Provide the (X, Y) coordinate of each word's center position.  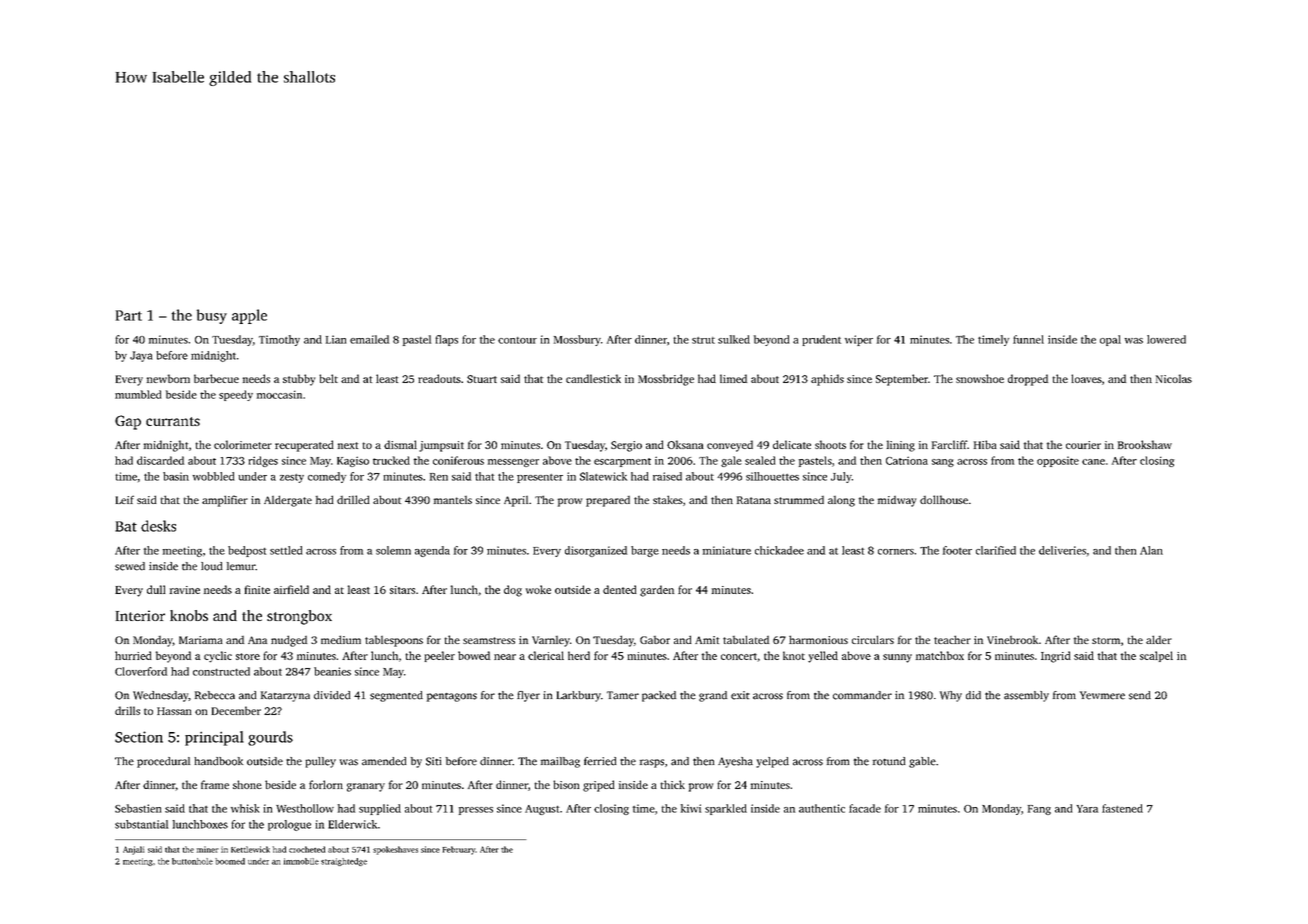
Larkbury (579, 696)
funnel (1028, 339)
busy (212, 316)
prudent (821, 340)
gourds (270, 738)
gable (922, 762)
